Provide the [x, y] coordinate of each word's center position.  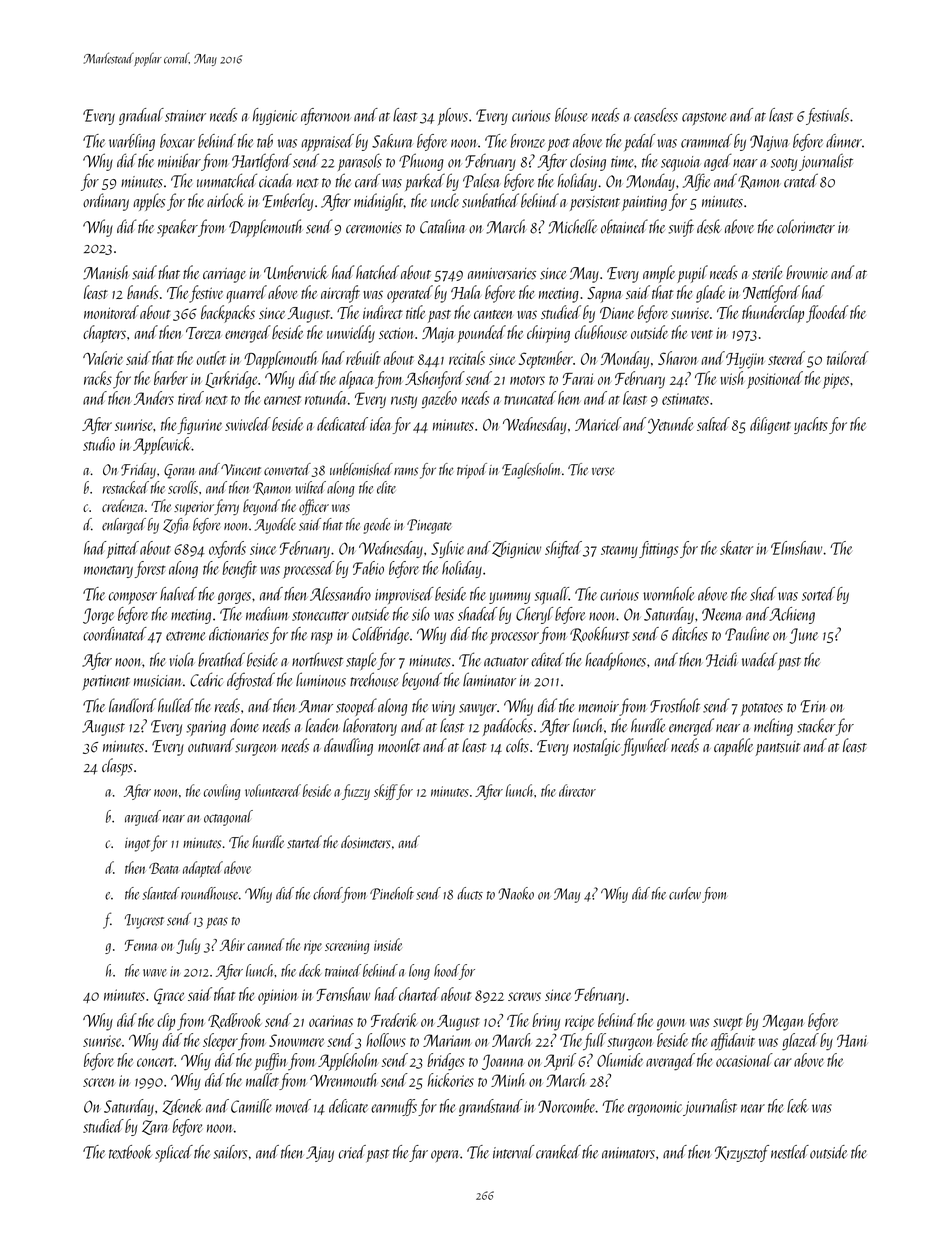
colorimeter [806, 226]
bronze [527, 141]
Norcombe [567, 1106]
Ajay [320, 1154]
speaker [177, 228]
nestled [790, 1152]
